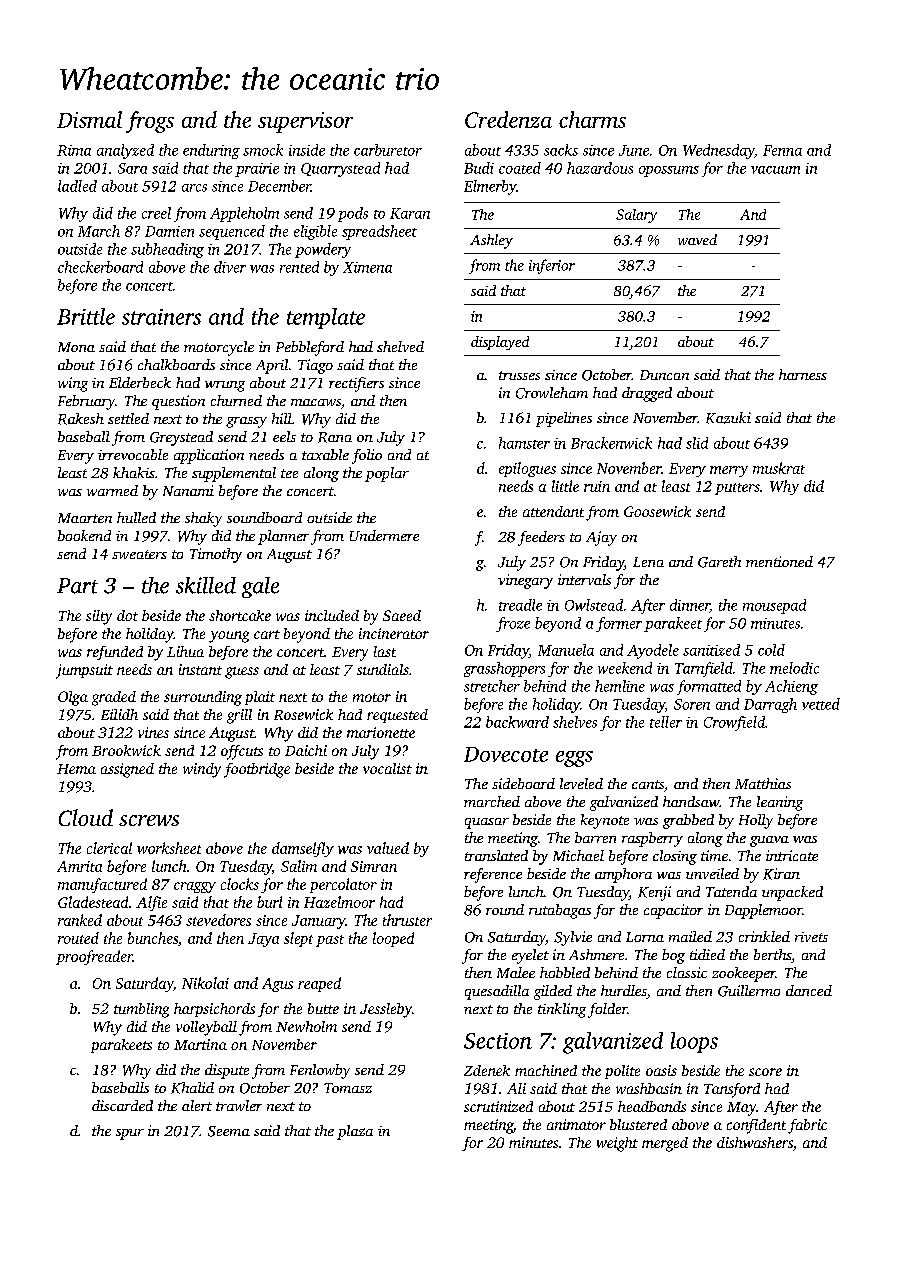 The image size is (898, 1274). I want to click on quasar, so click(487, 823).
